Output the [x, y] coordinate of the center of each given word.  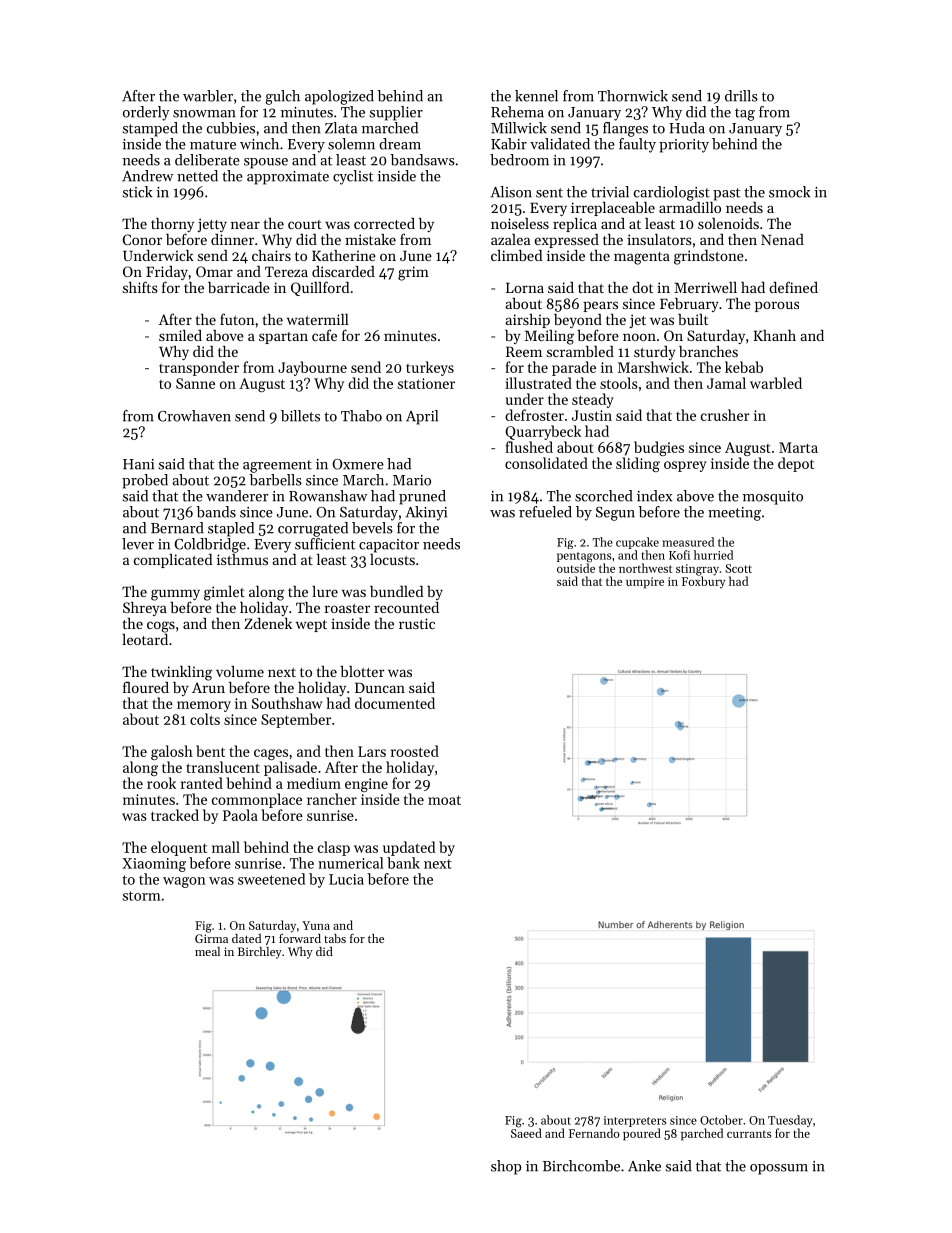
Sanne [195, 383]
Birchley [260, 953]
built [693, 319]
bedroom [519, 160]
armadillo [690, 207]
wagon [184, 882]
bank [403, 863]
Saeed [526, 1133]
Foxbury [703, 582]
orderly [146, 113]
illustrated [538, 383]
